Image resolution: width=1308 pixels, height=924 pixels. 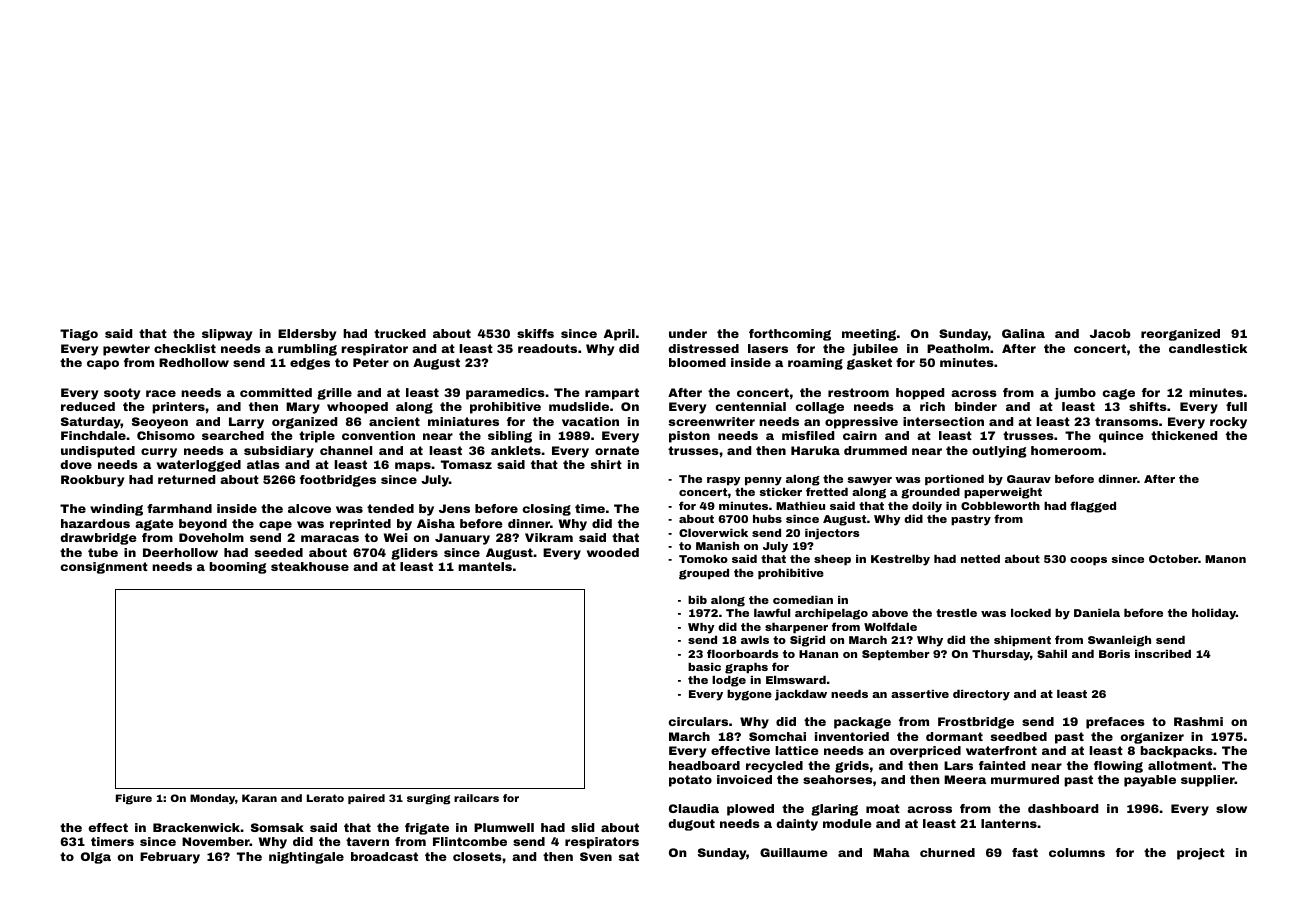 I want to click on Brackenwick, so click(x=197, y=827).
